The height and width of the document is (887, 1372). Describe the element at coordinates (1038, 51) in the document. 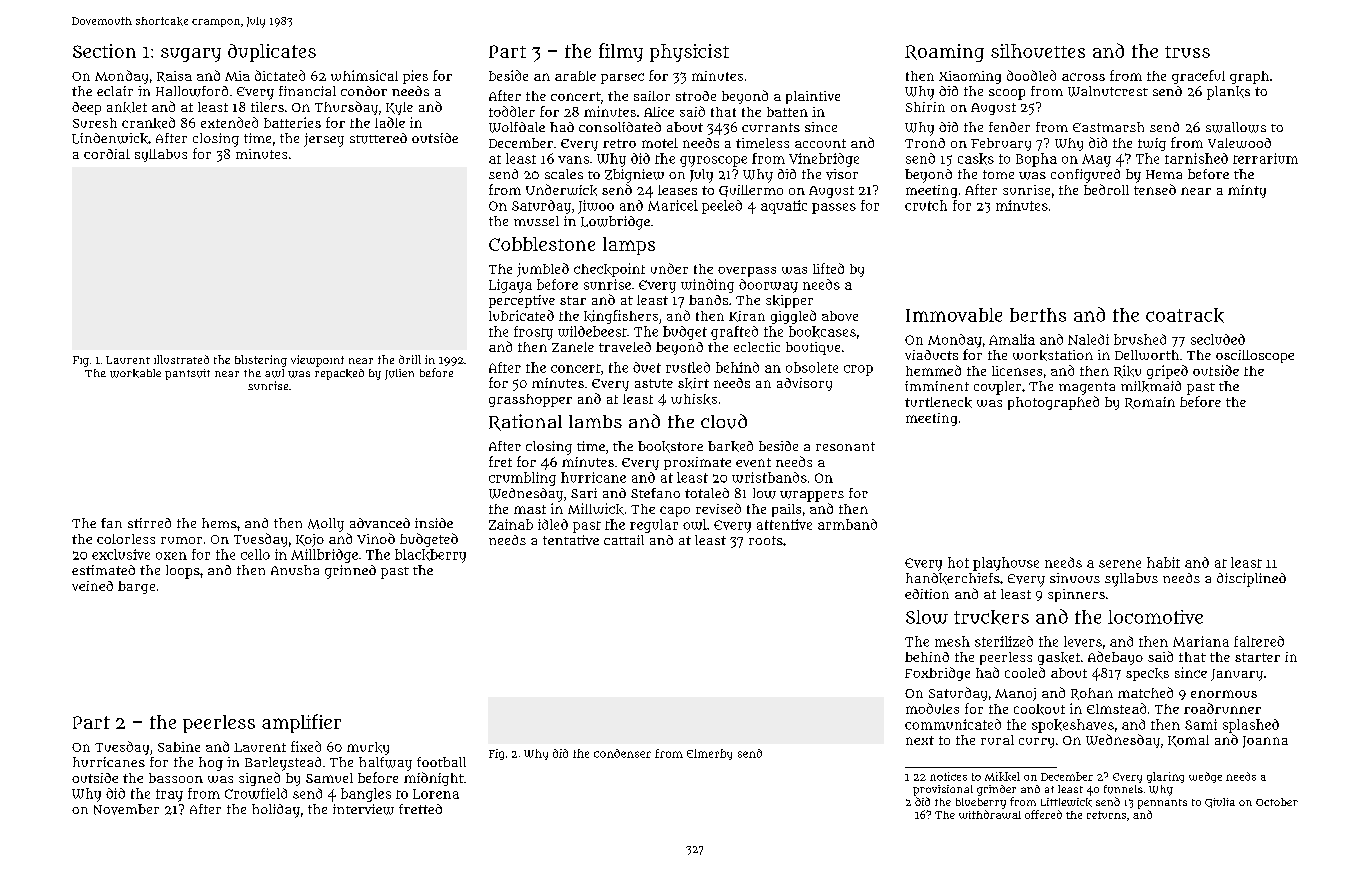

I see `silhouettes` at that location.
